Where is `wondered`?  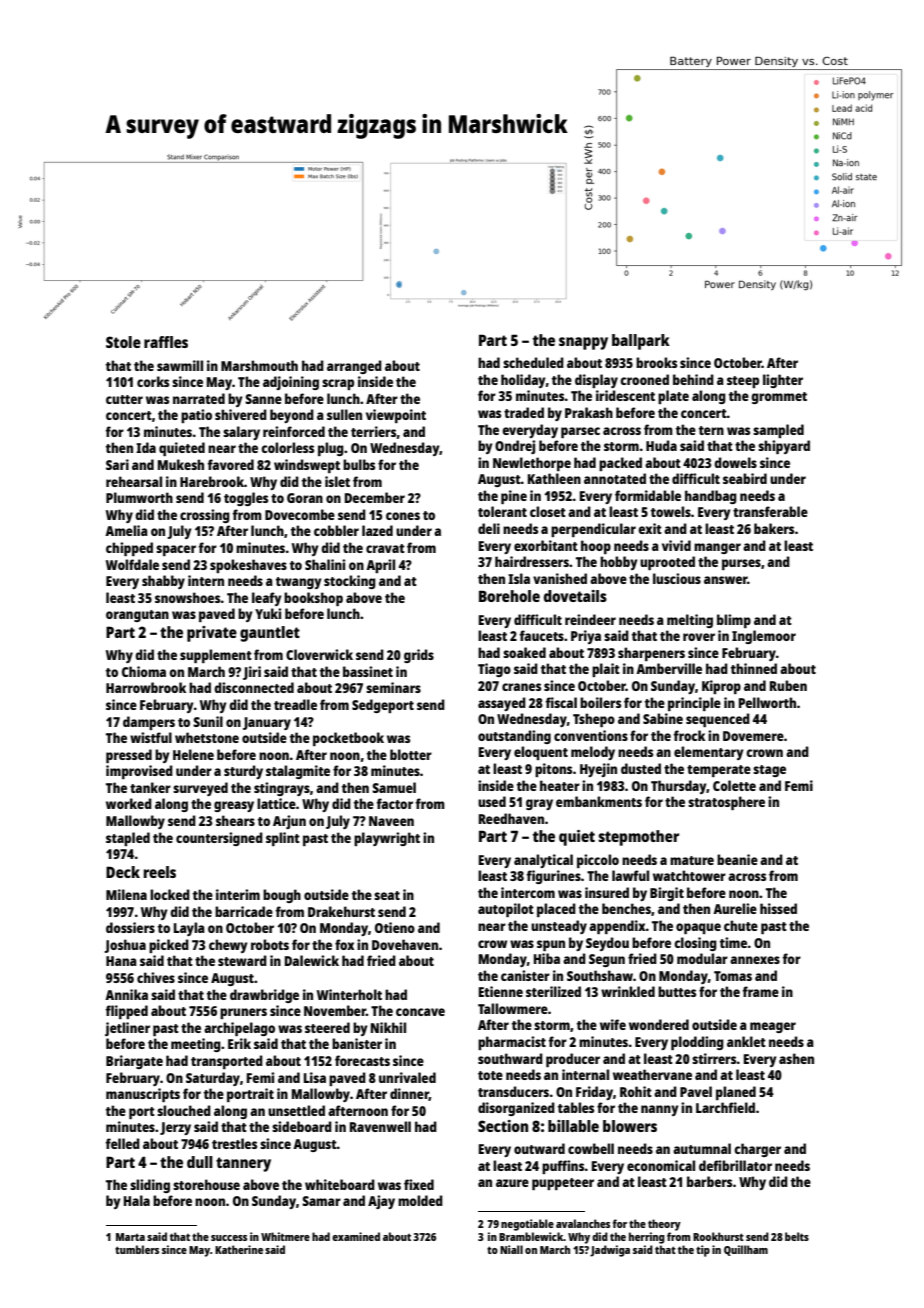
wondered is located at coordinates (659, 1024).
